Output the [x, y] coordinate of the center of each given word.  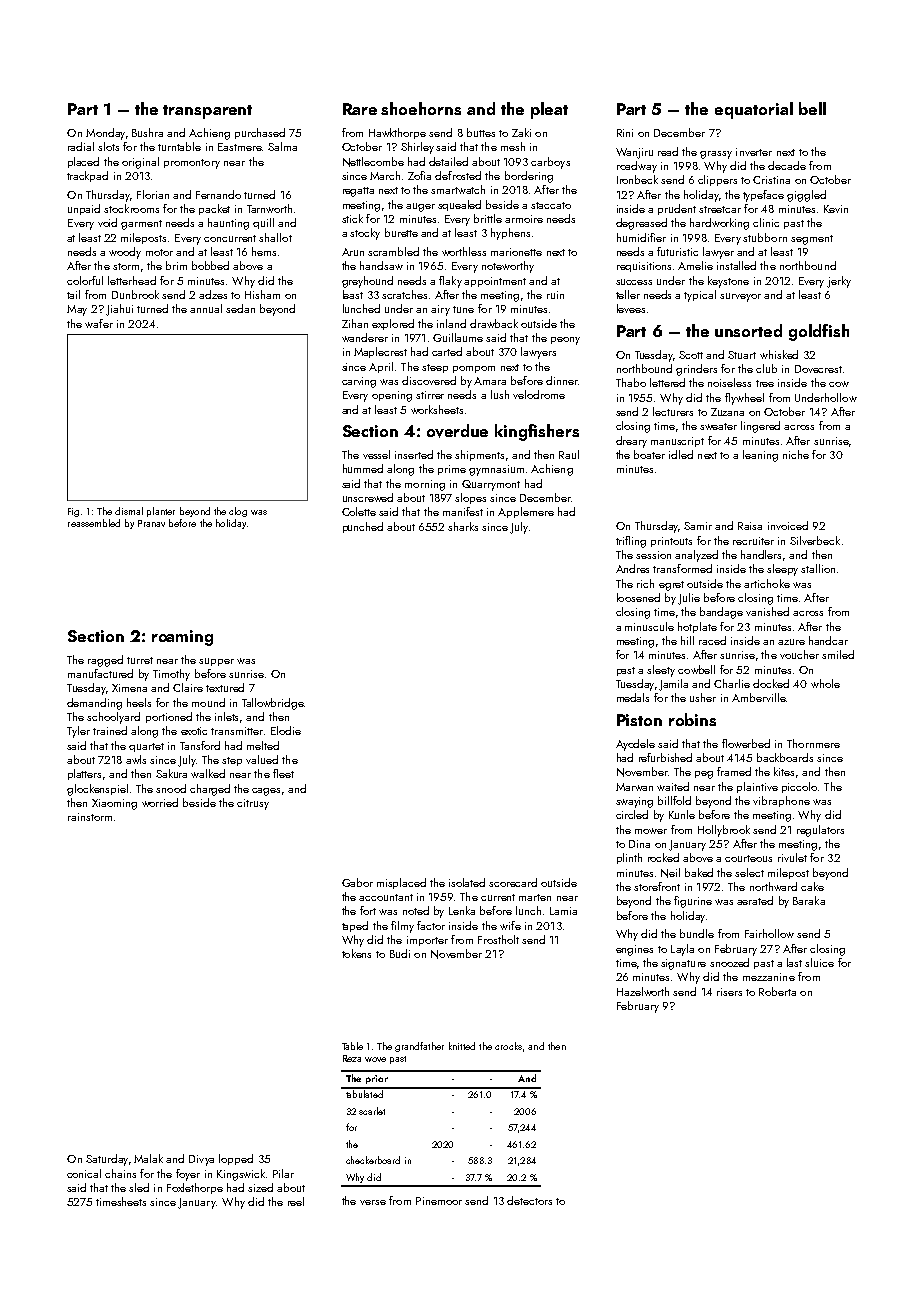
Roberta [777, 991]
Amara [490, 381]
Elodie [286, 730]
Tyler [78, 732]
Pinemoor [439, 1201]
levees [631, 308]
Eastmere [240, 147]
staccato [551, 205]
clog [238, 512]
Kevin [836, 209]
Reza [352, 1058]
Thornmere [813, 743]
